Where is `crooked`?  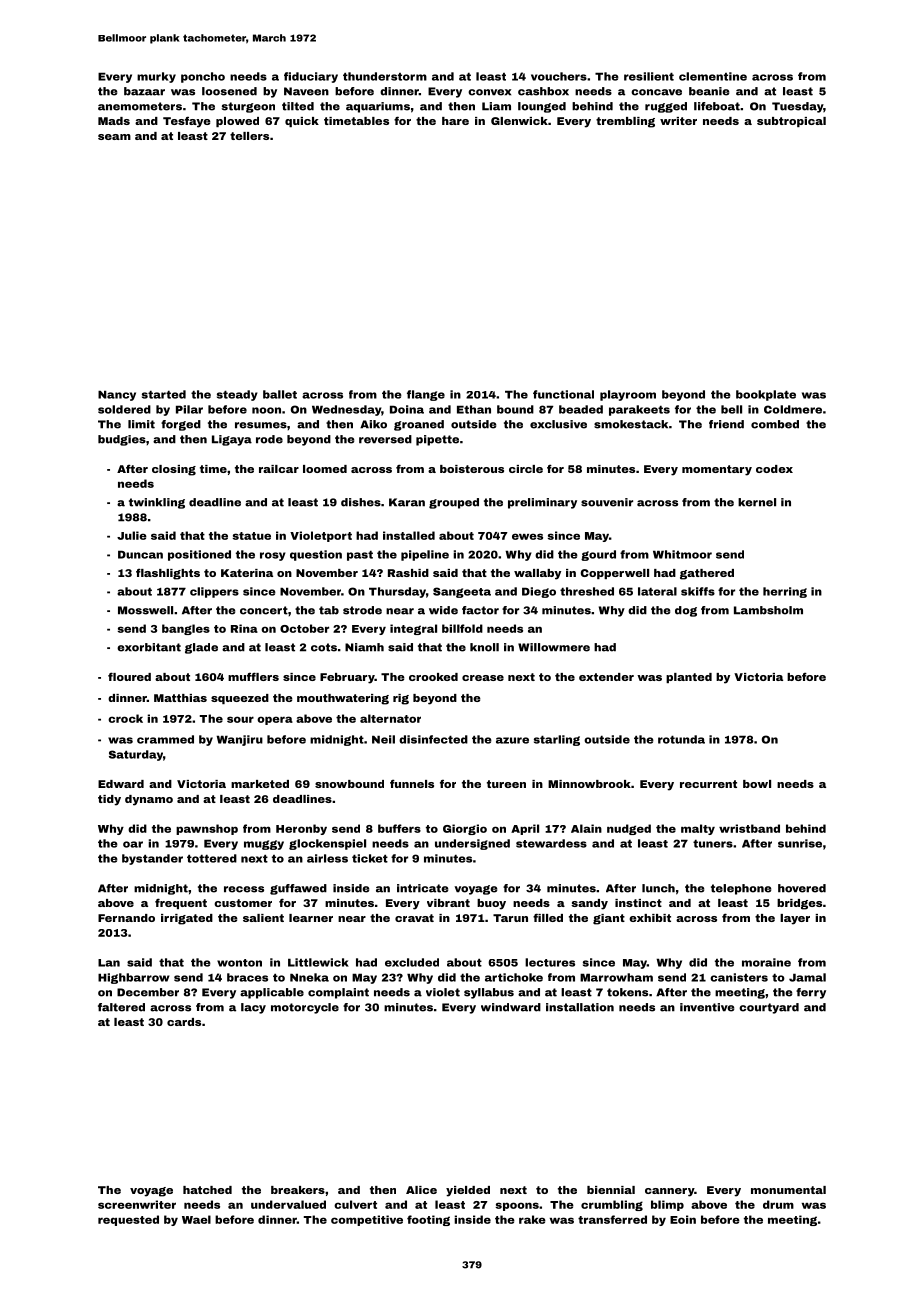
crooked is located at coordinates (433, 677).
